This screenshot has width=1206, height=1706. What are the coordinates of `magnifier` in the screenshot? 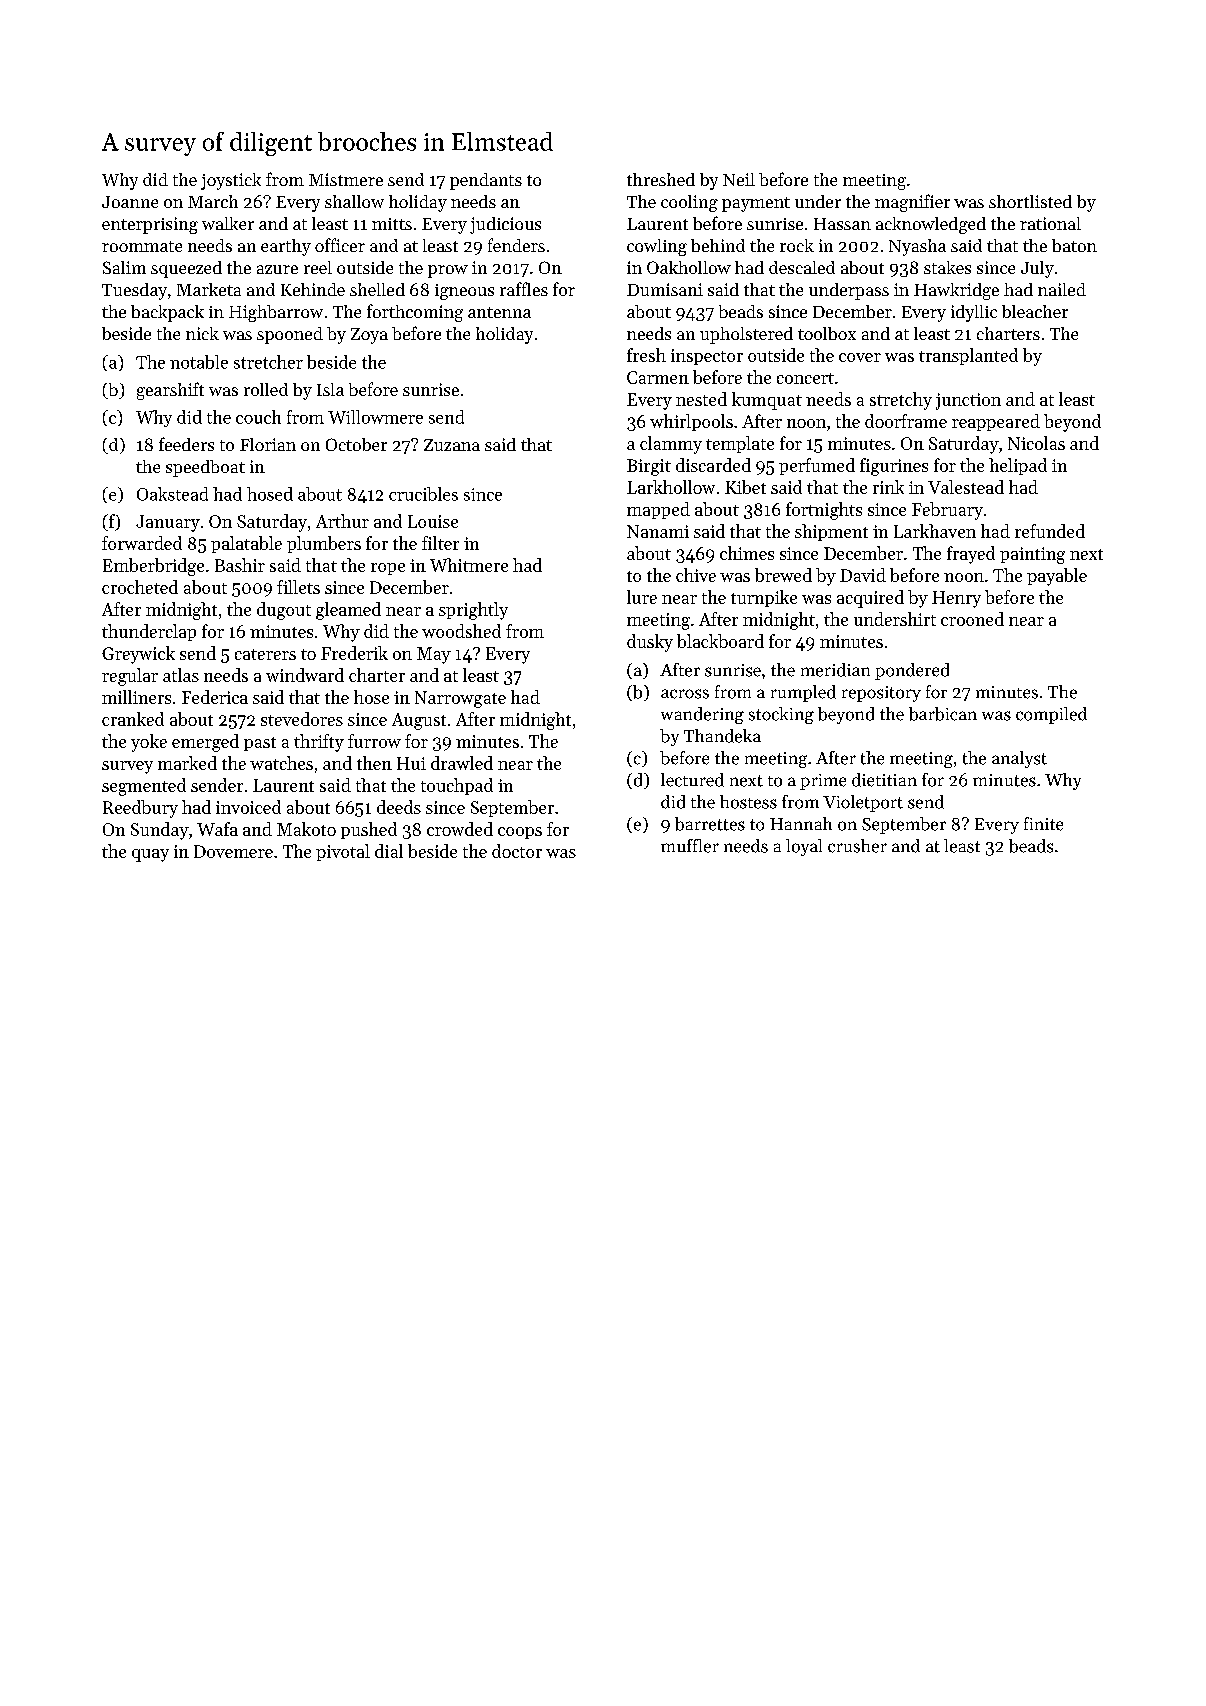 It's located at (912, 203).
